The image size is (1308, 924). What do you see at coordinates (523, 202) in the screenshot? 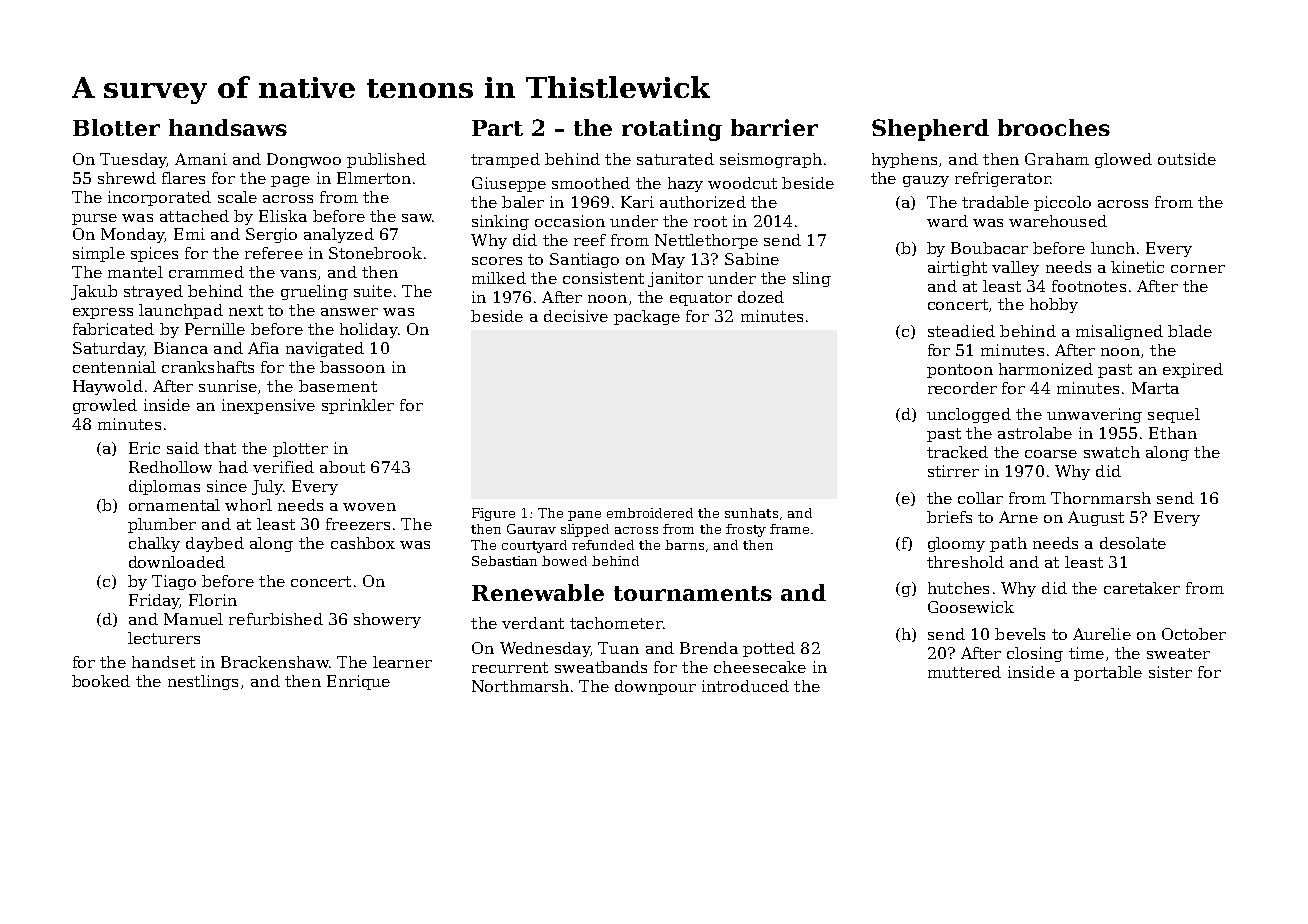
I see `baler` at bounding box center [523, 202].
